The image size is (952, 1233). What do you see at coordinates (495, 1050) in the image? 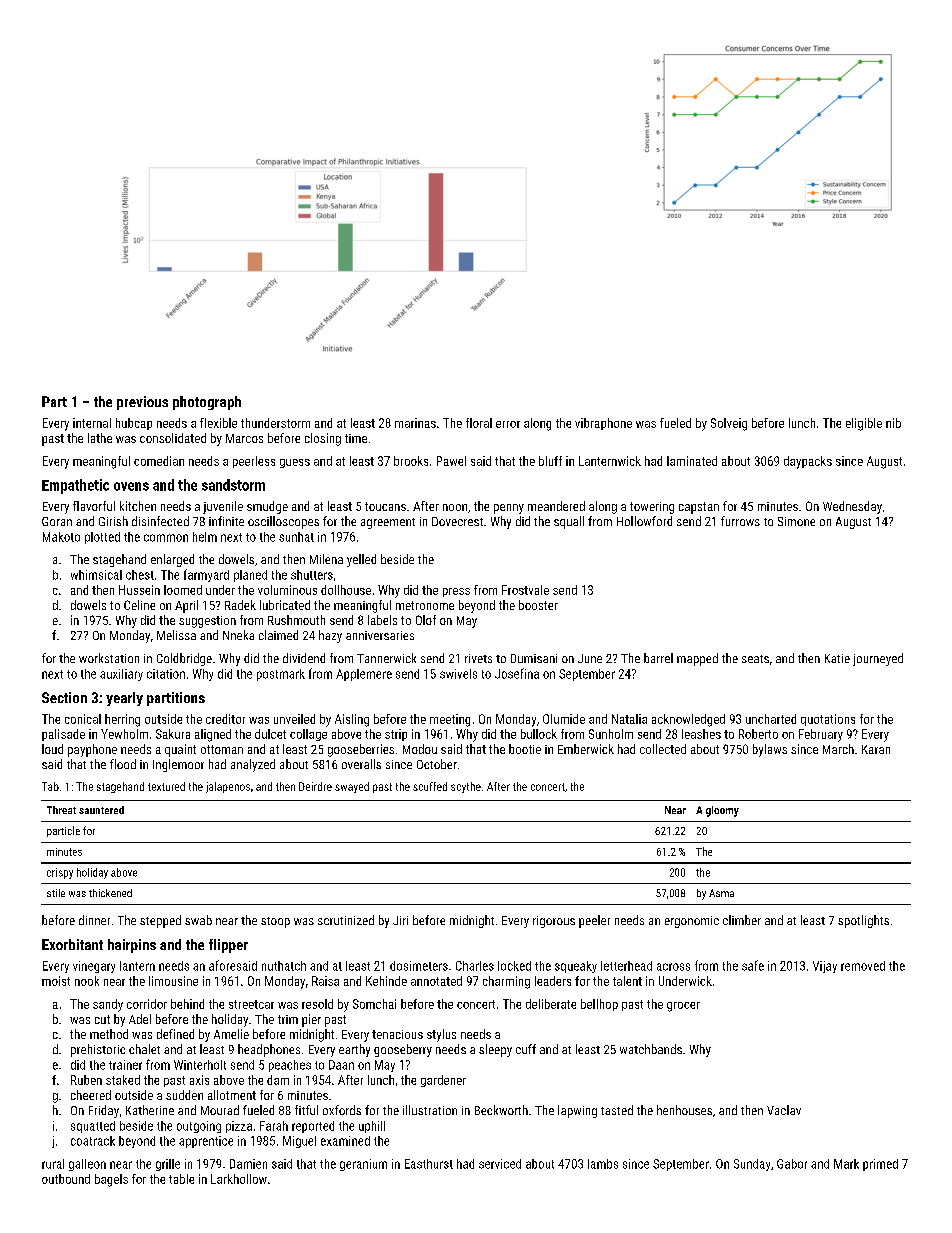
I see `sleepy` at bounding box center [495, 1050].
